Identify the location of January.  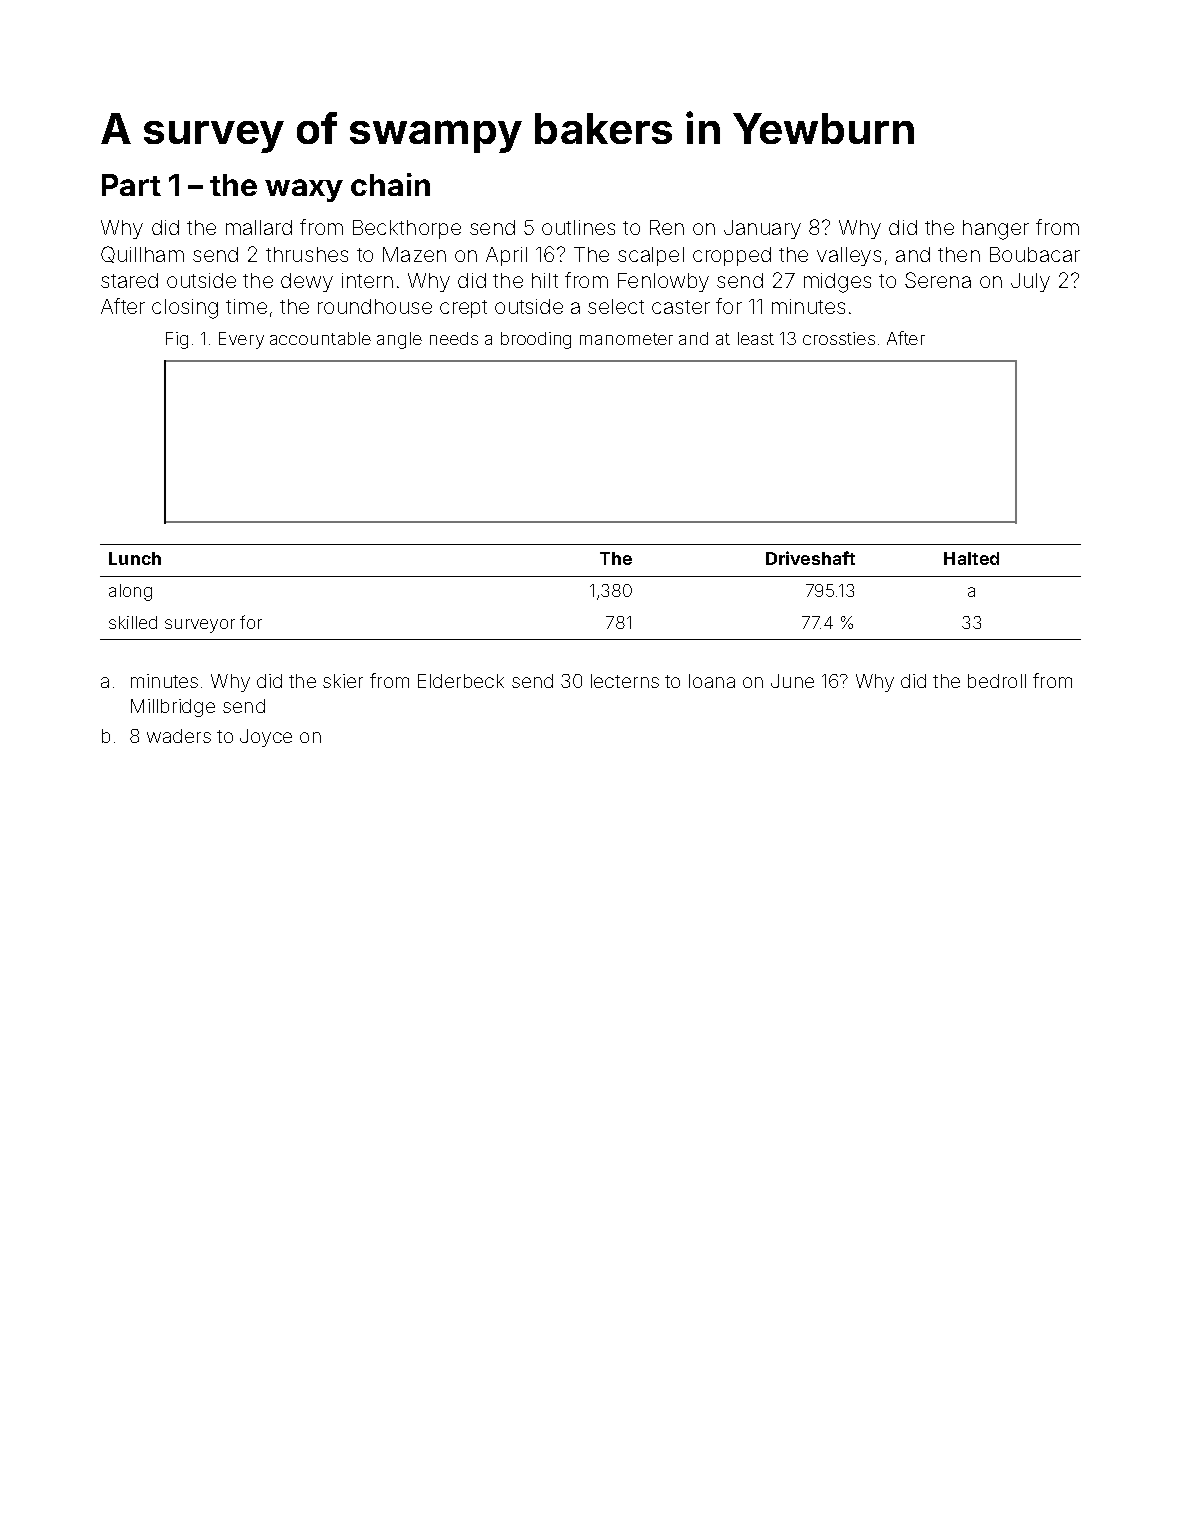
(762, 229).
